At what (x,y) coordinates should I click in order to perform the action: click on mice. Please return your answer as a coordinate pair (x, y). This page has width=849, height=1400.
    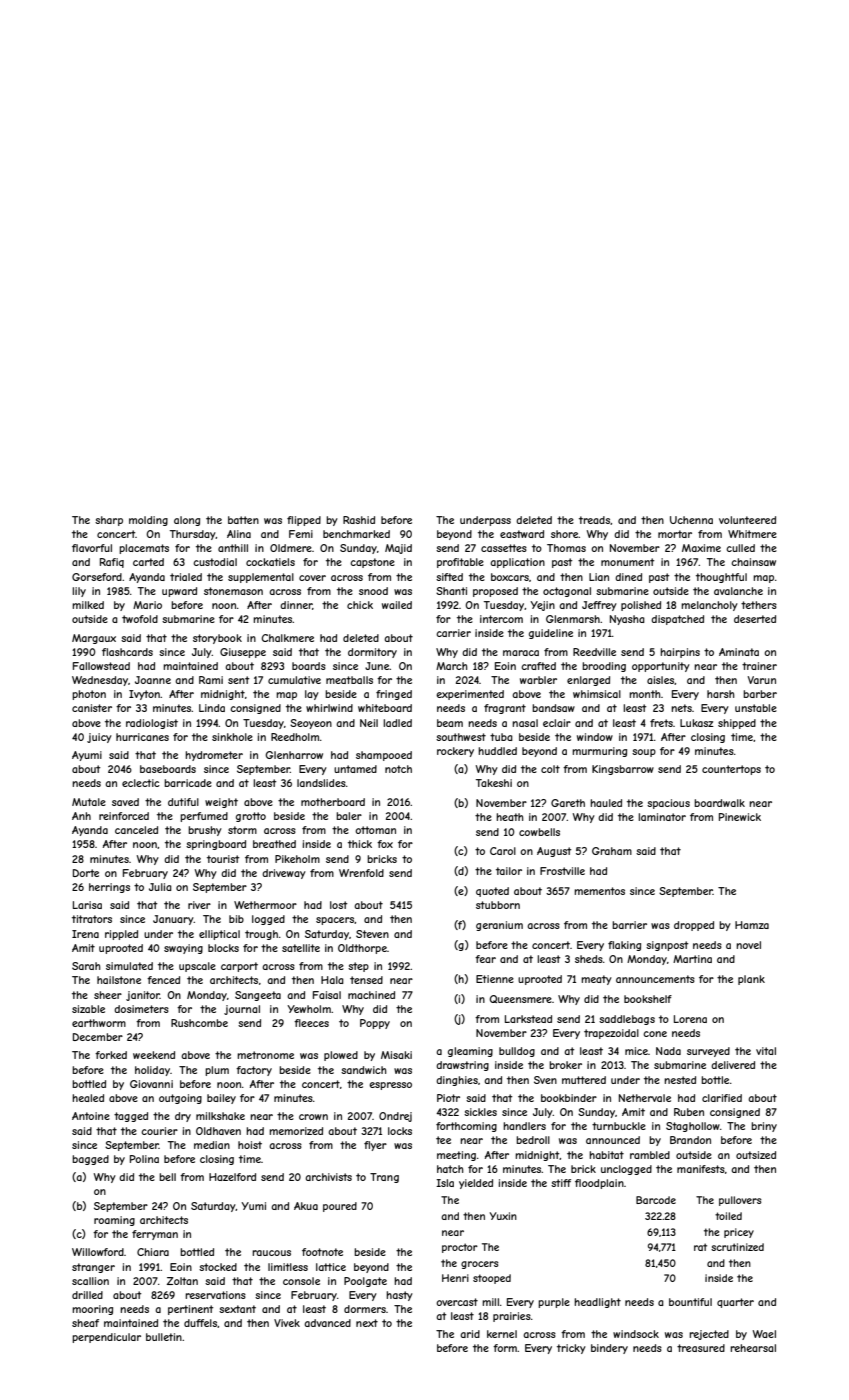
    Looking at the image, I should click on (636, 1051).
